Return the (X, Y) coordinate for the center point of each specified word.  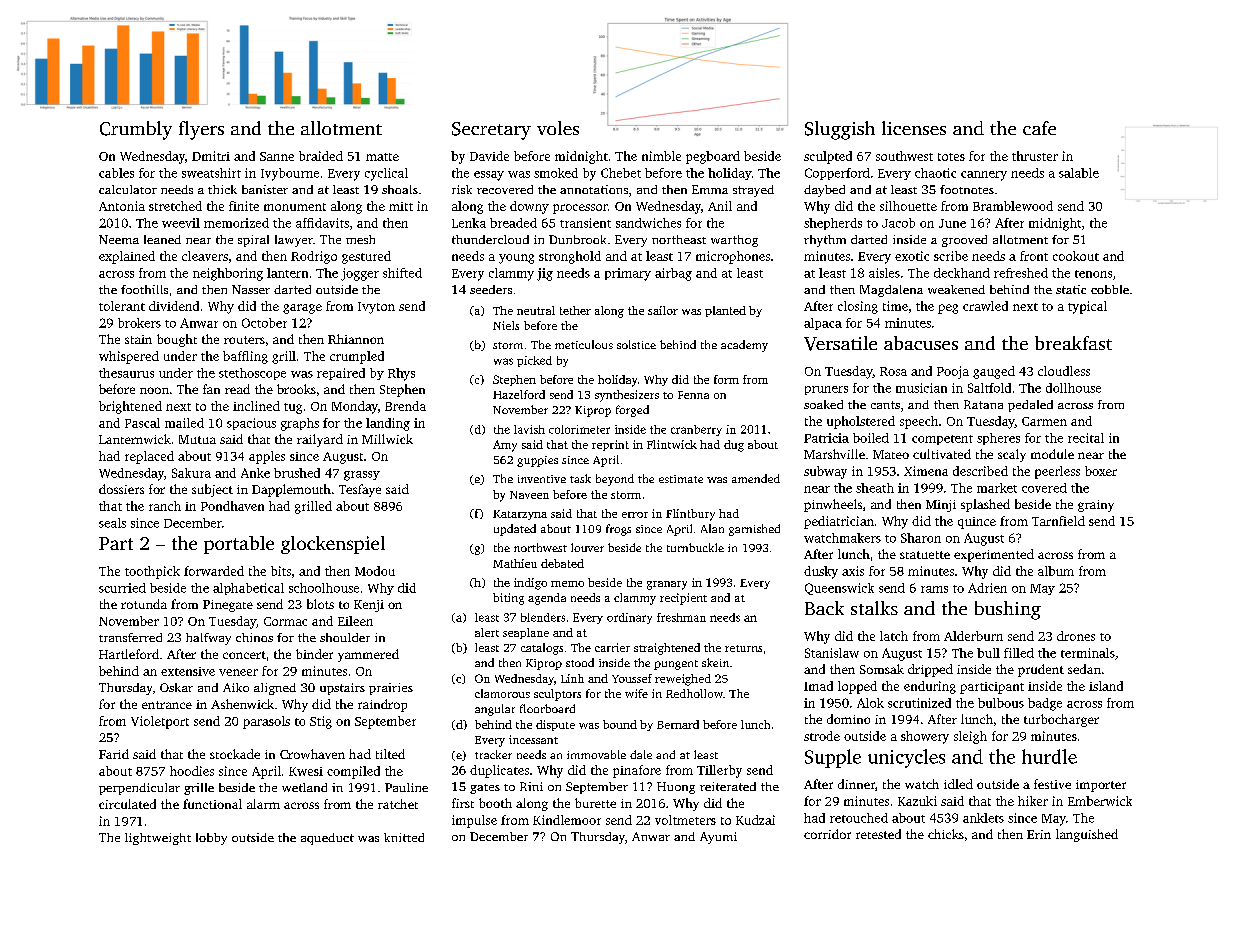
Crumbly (136, 130)
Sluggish (840, 130)
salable (1079, 173)
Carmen (1044, 421)
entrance (167, 705)
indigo (530, 584)
